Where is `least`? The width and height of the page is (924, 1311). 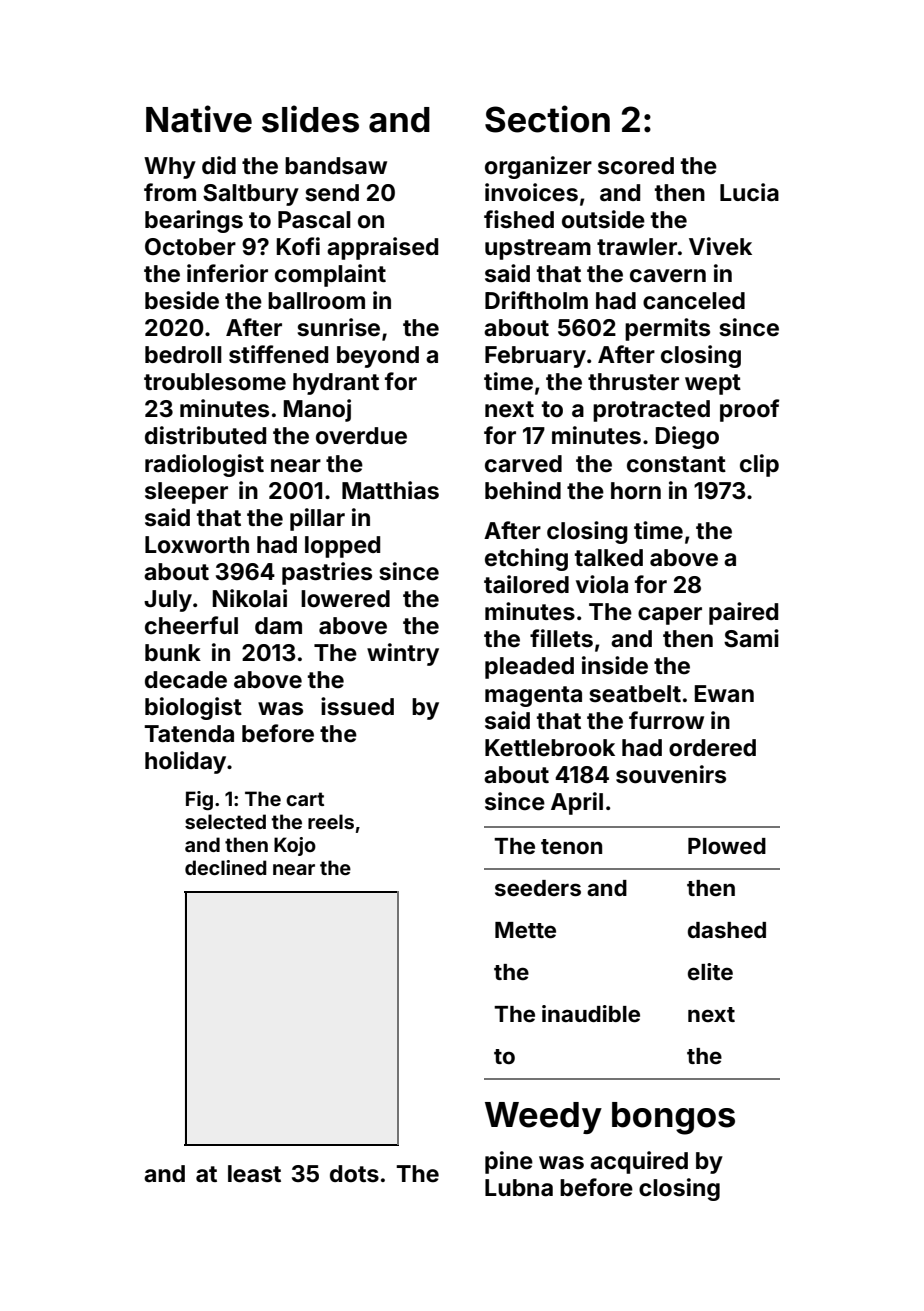 least is located at coordinates (254, 1174).
